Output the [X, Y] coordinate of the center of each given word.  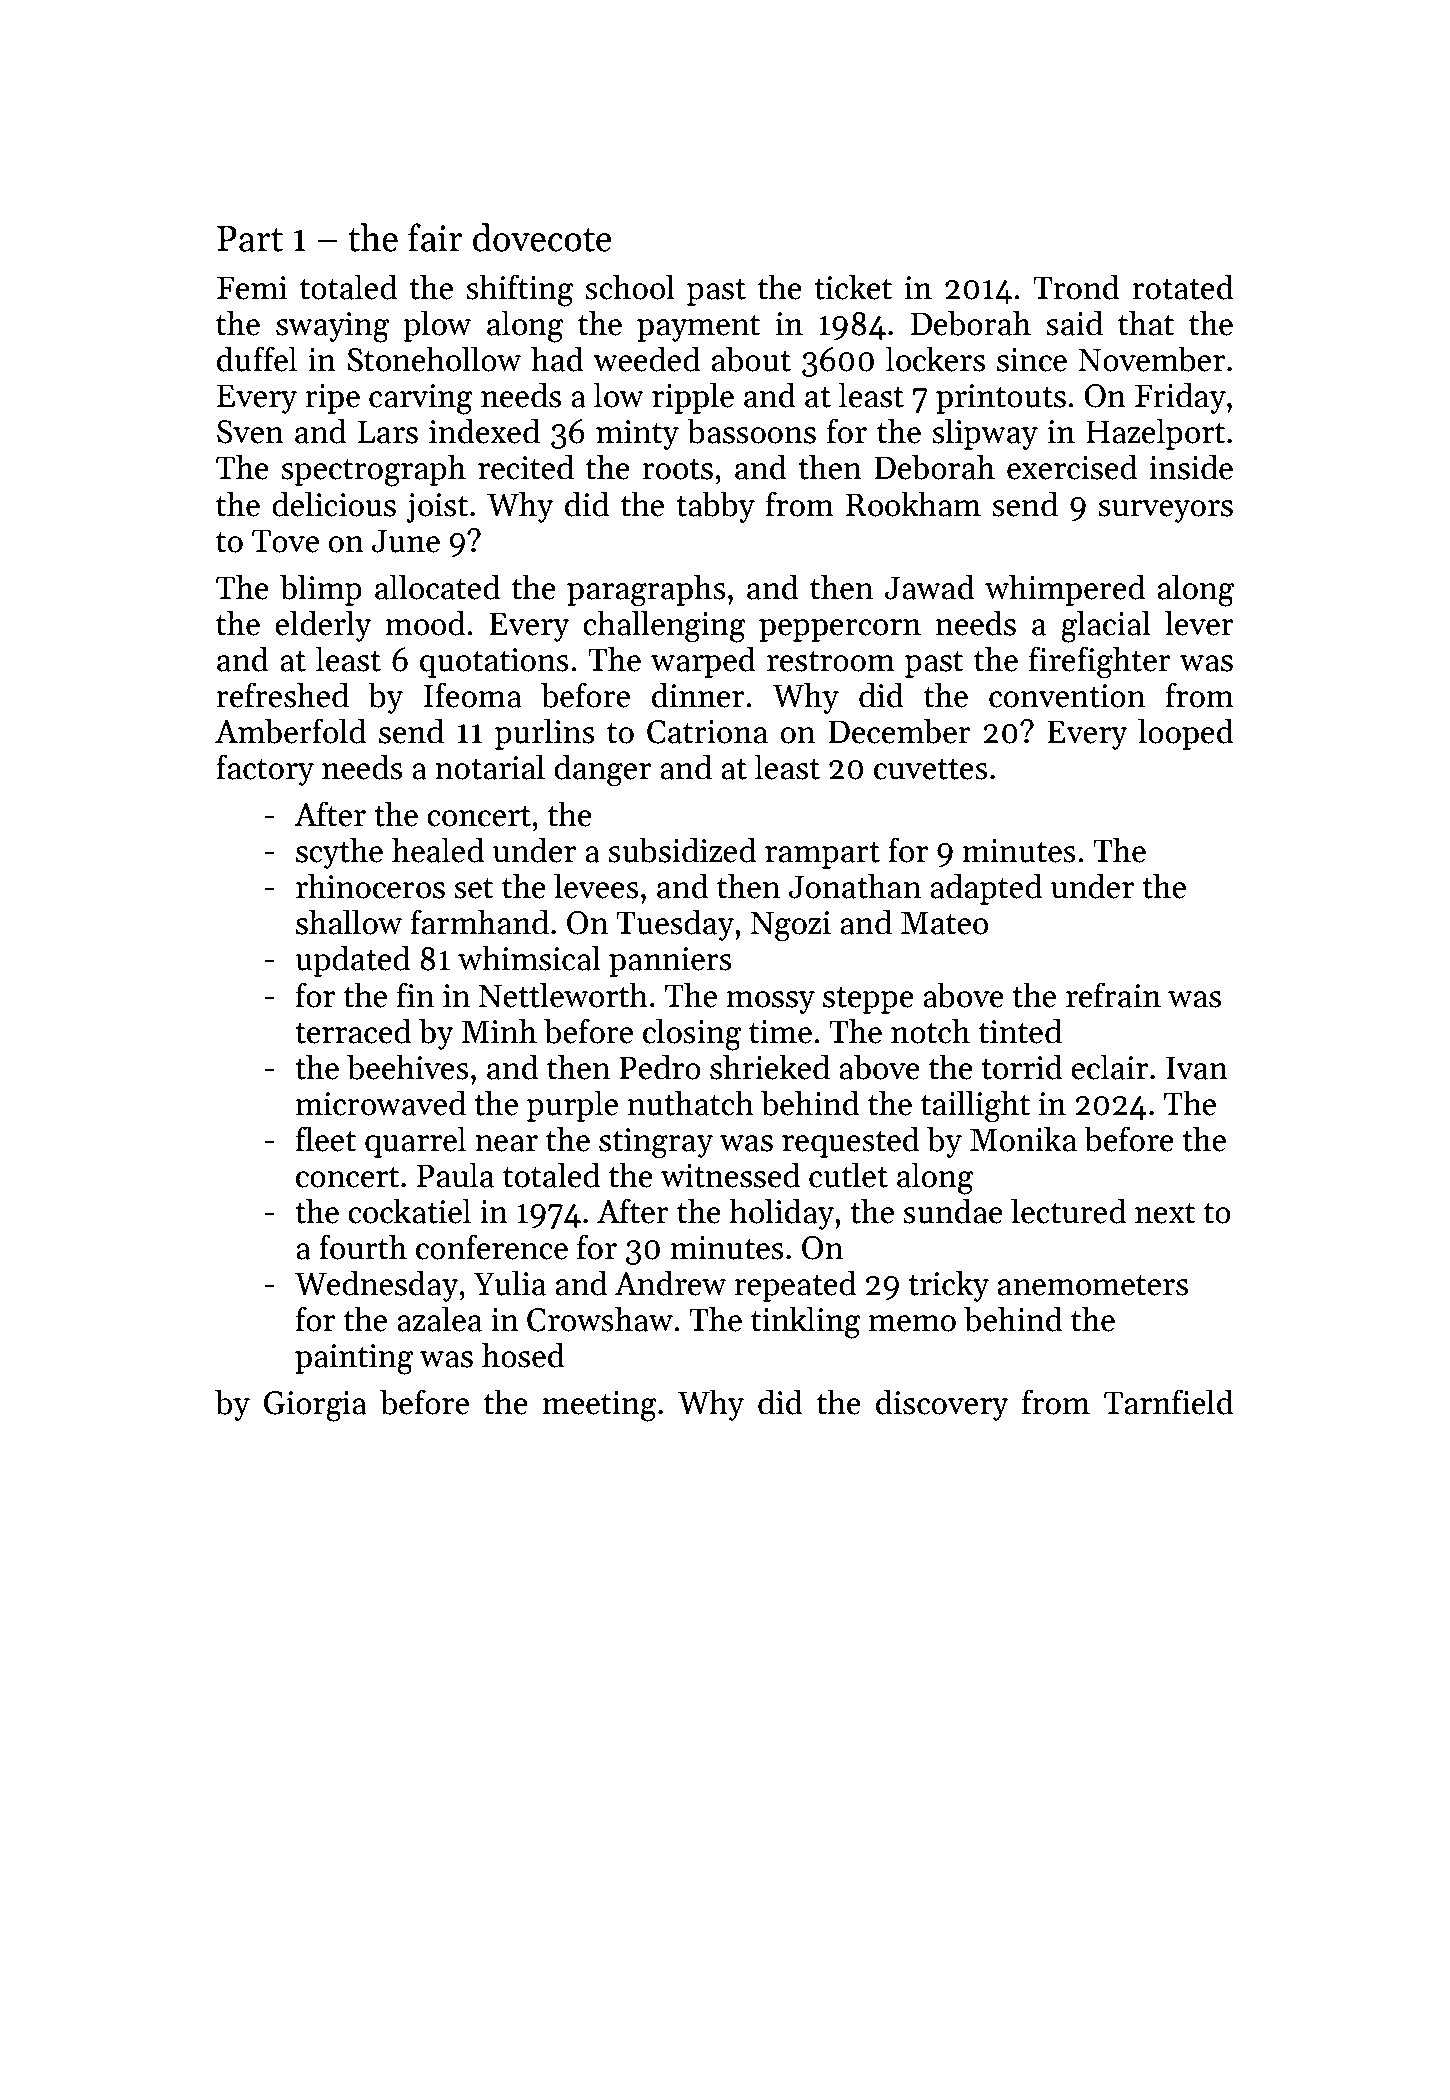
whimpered [1065, 590]
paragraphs [646, 590]
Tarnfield [1169, 1402]
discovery [942, 1405]
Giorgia [315, 1406]
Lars [388, 432]
